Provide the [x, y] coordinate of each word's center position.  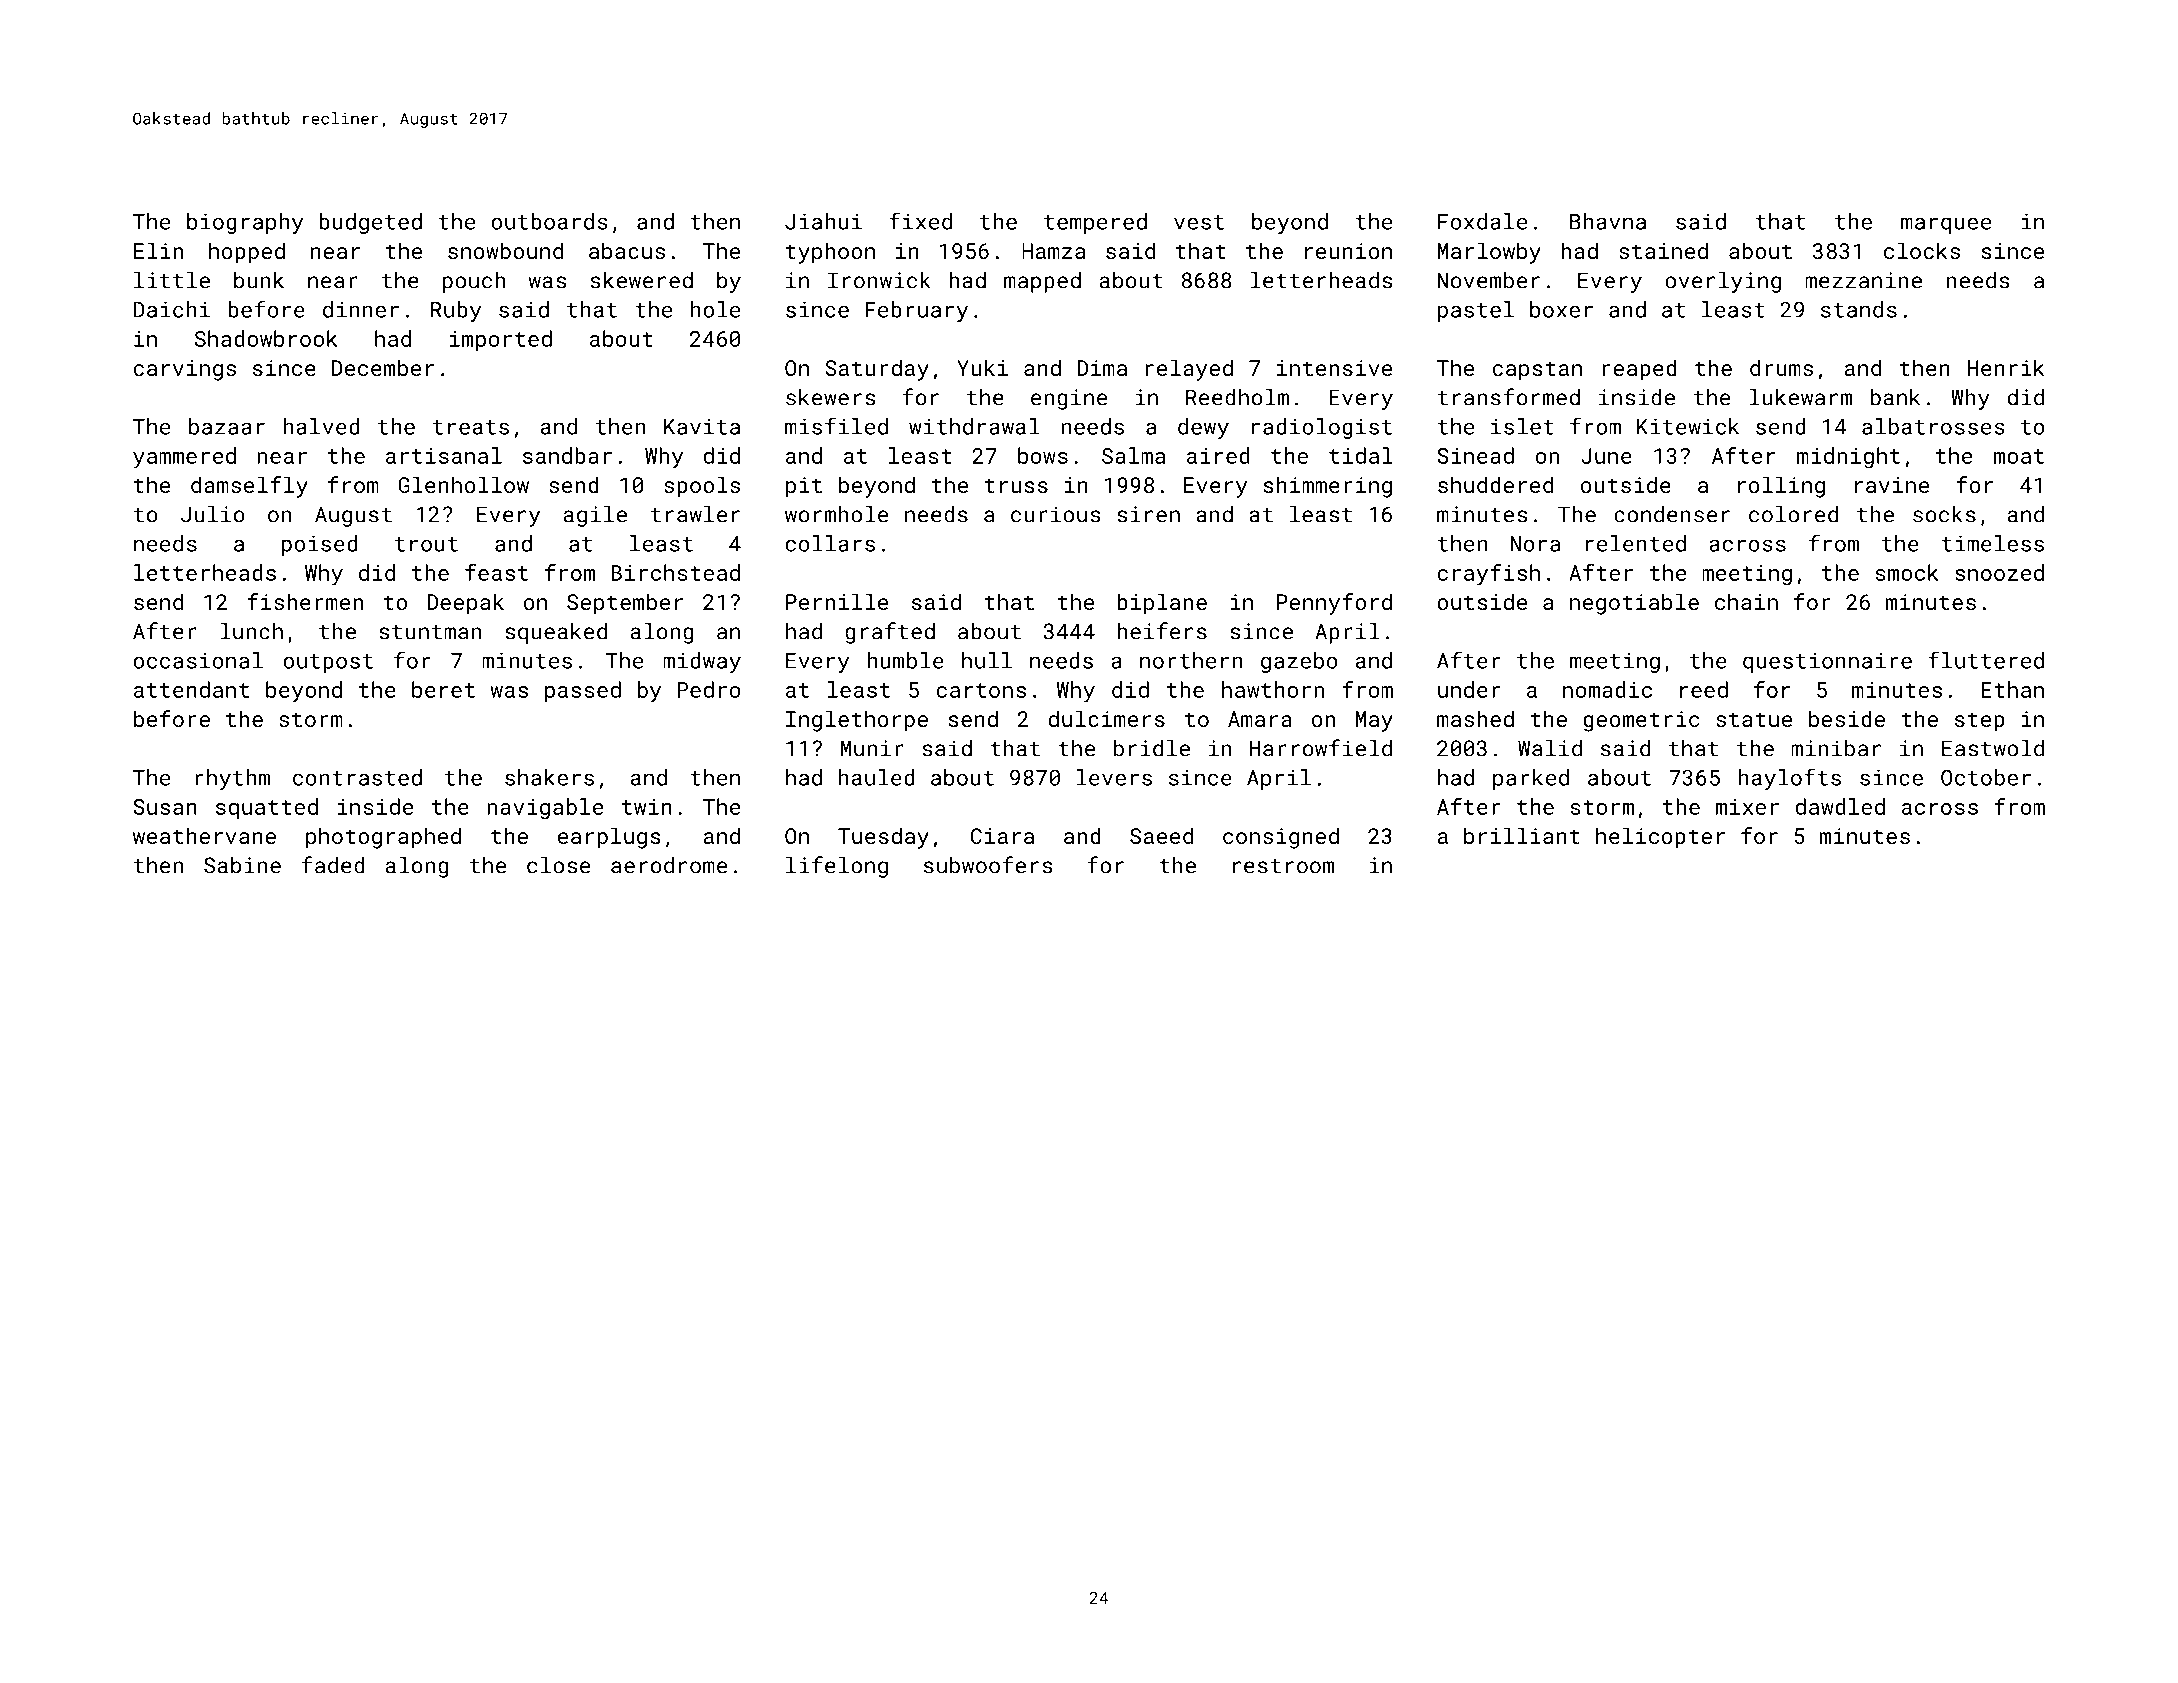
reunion [1348, 251]
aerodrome [669, 865]
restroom [1283, 866]
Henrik [2006, 367]
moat [2019, 456]
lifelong [837, 867]
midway [702, 662]
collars [830, 543]
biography [245, 223]
